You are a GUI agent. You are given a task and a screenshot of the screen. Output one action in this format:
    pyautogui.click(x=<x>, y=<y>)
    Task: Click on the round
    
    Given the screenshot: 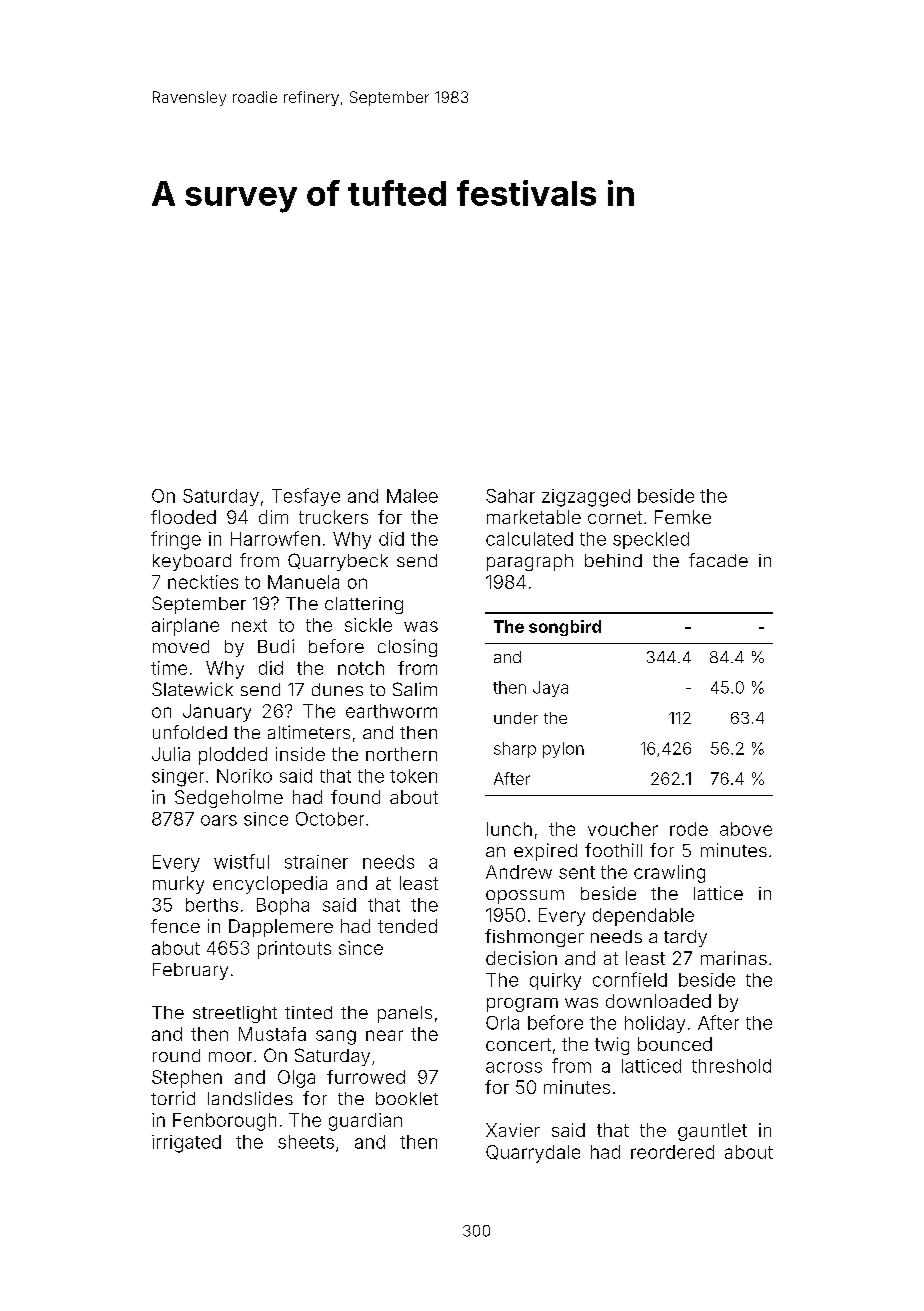 What is the action you would take?
    pyautogui.click(x=176, y=1055)
